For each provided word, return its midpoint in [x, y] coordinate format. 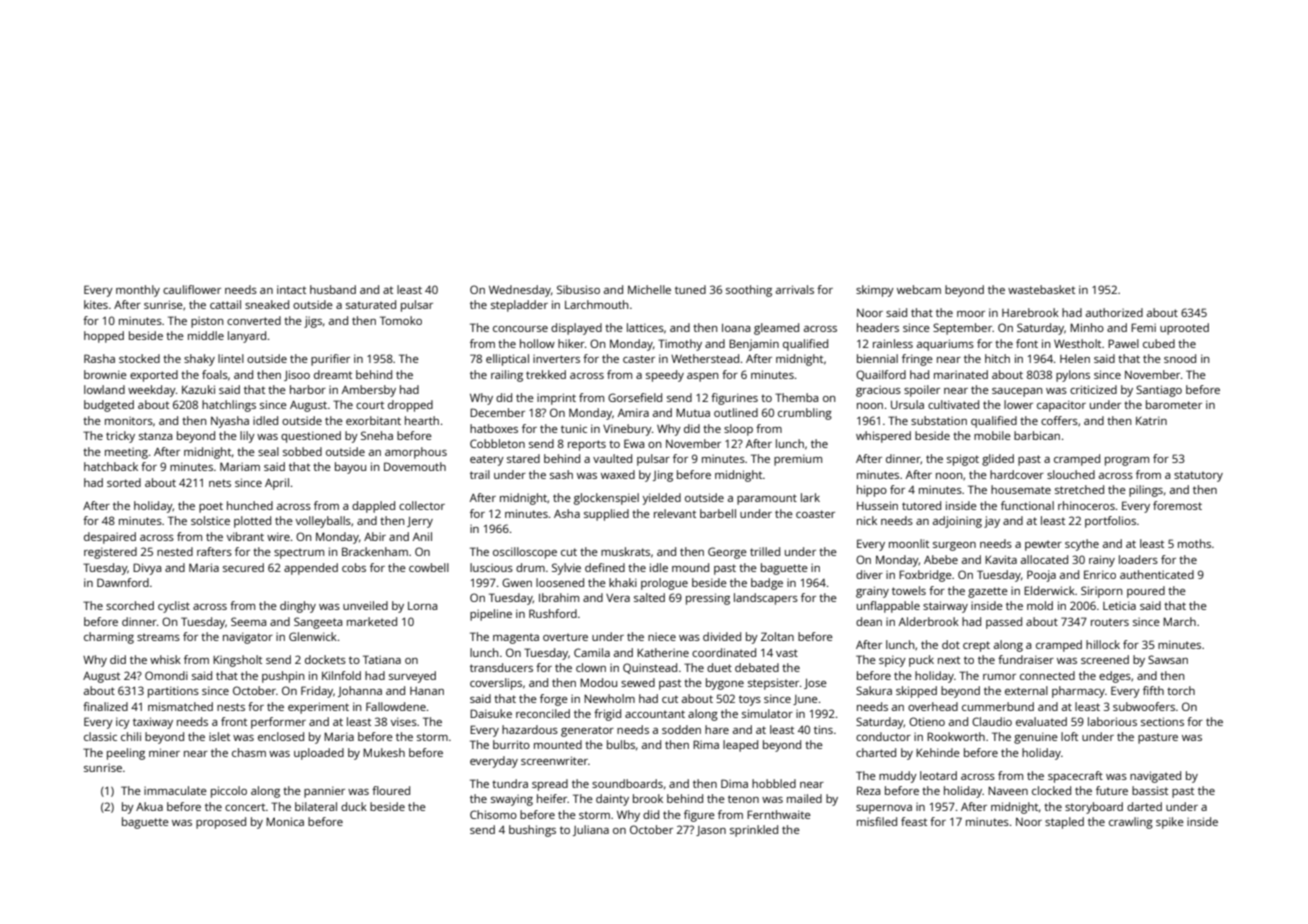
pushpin [283, 677]
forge [554, 700]
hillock [1103, 644]
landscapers [766, 599]
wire [278, 536]
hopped [104, 337]
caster [639, 359]
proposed [221, 823]
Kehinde [938, 752]
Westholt [1077, 343]
